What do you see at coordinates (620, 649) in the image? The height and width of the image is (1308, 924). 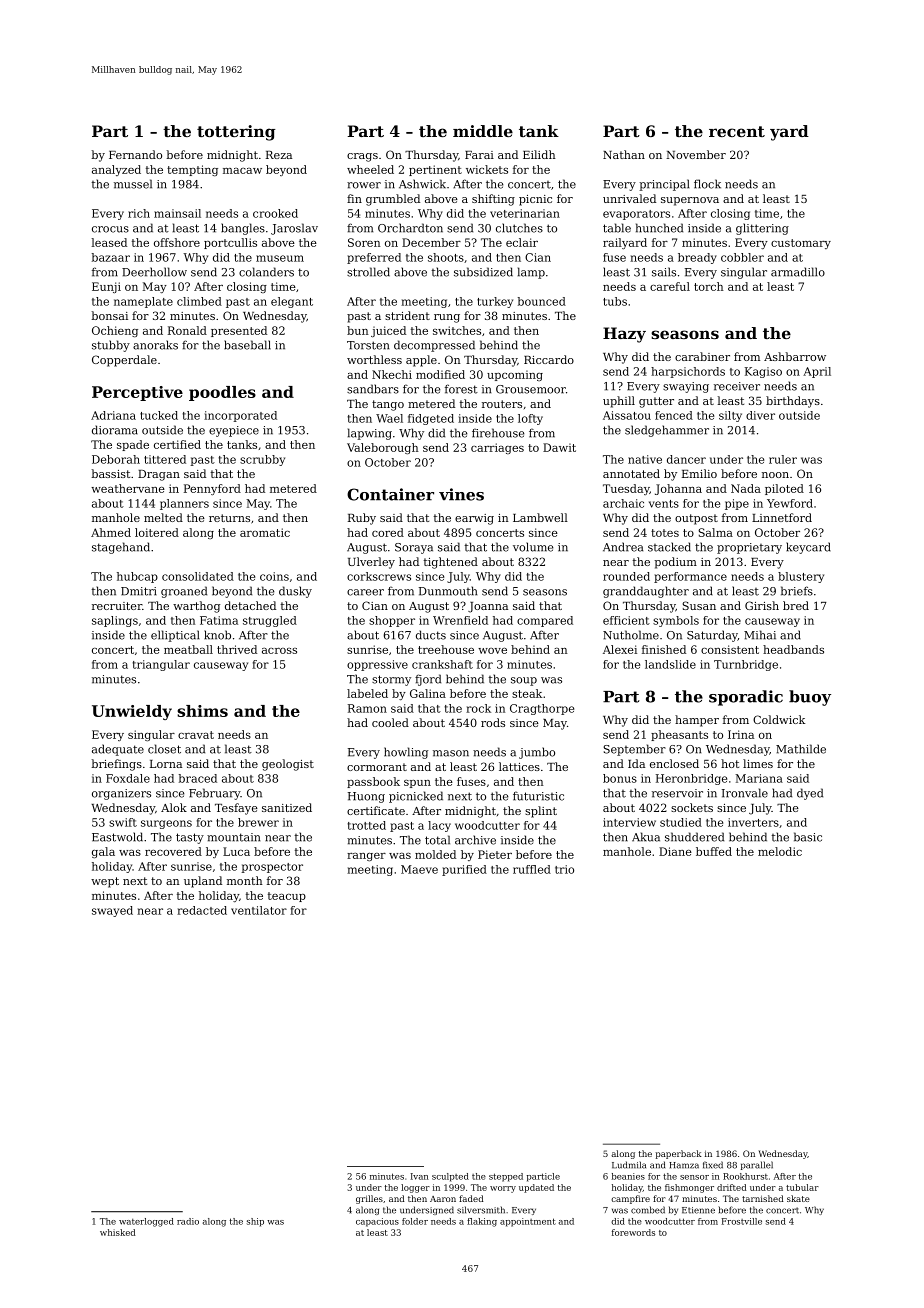 I see `Alexei` at bounding box center [620, 649].
